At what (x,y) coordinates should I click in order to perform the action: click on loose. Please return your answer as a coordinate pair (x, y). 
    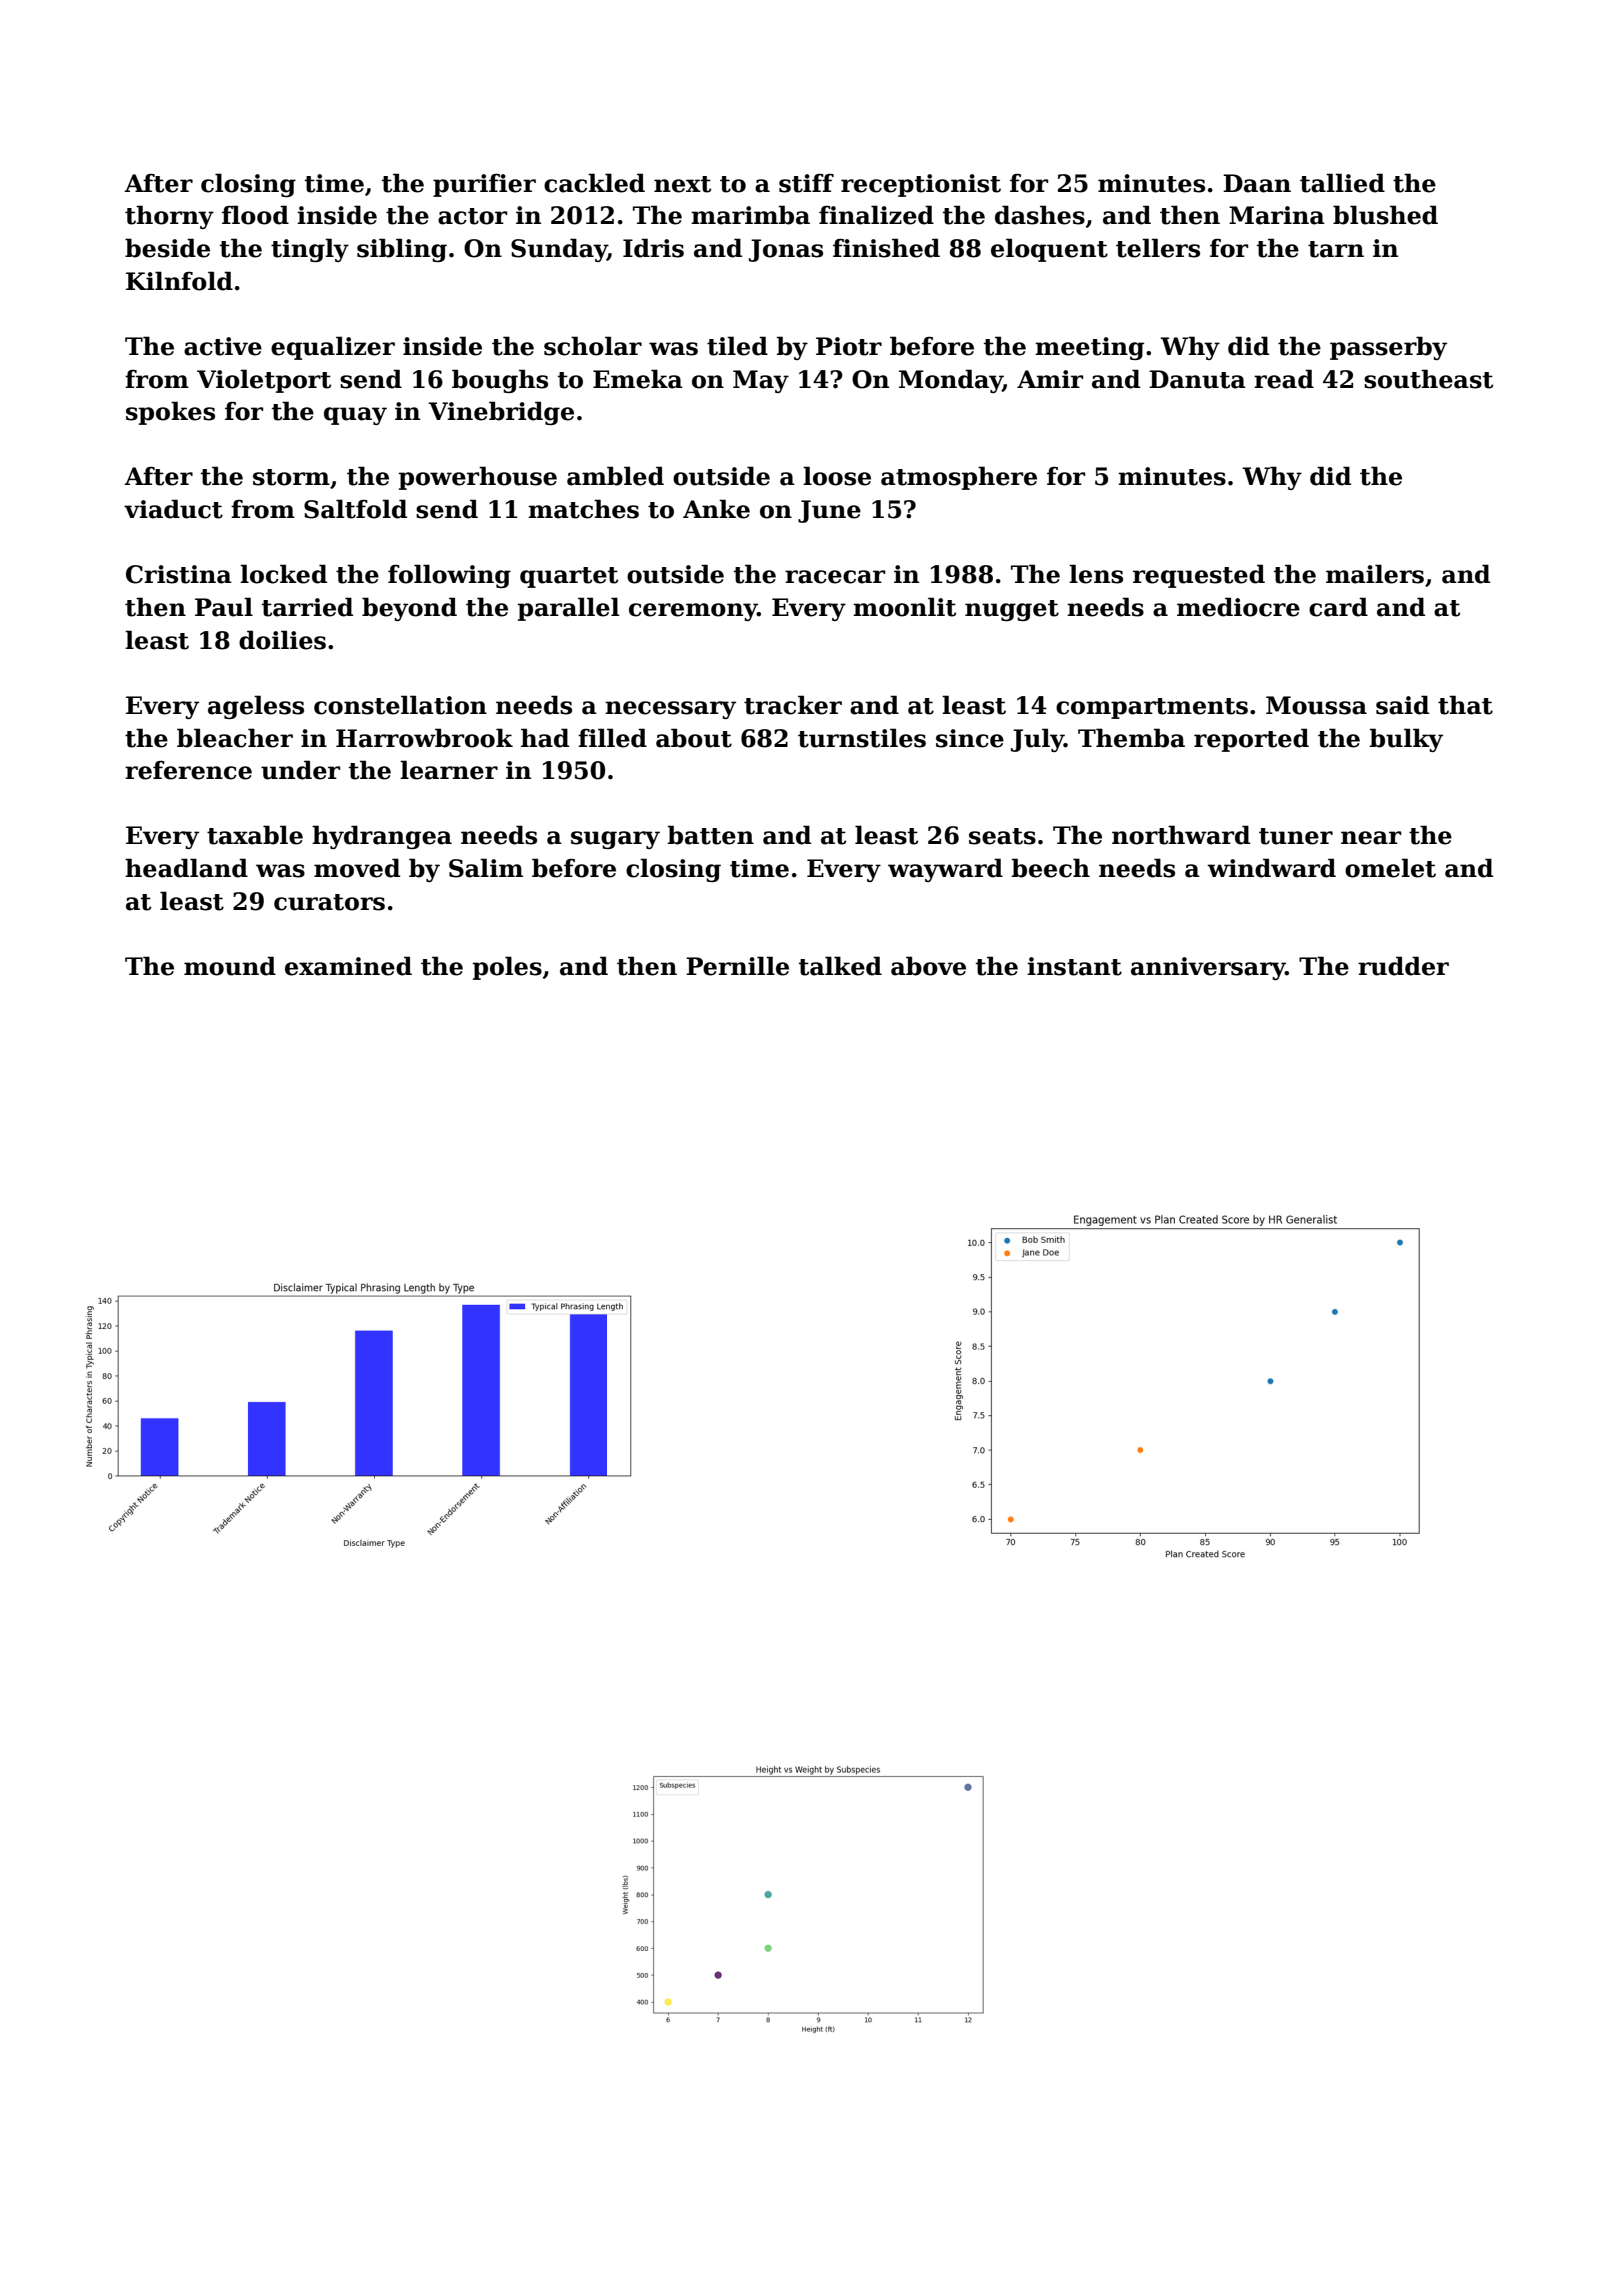
    Looking at the image, I should click on (837, 476).
